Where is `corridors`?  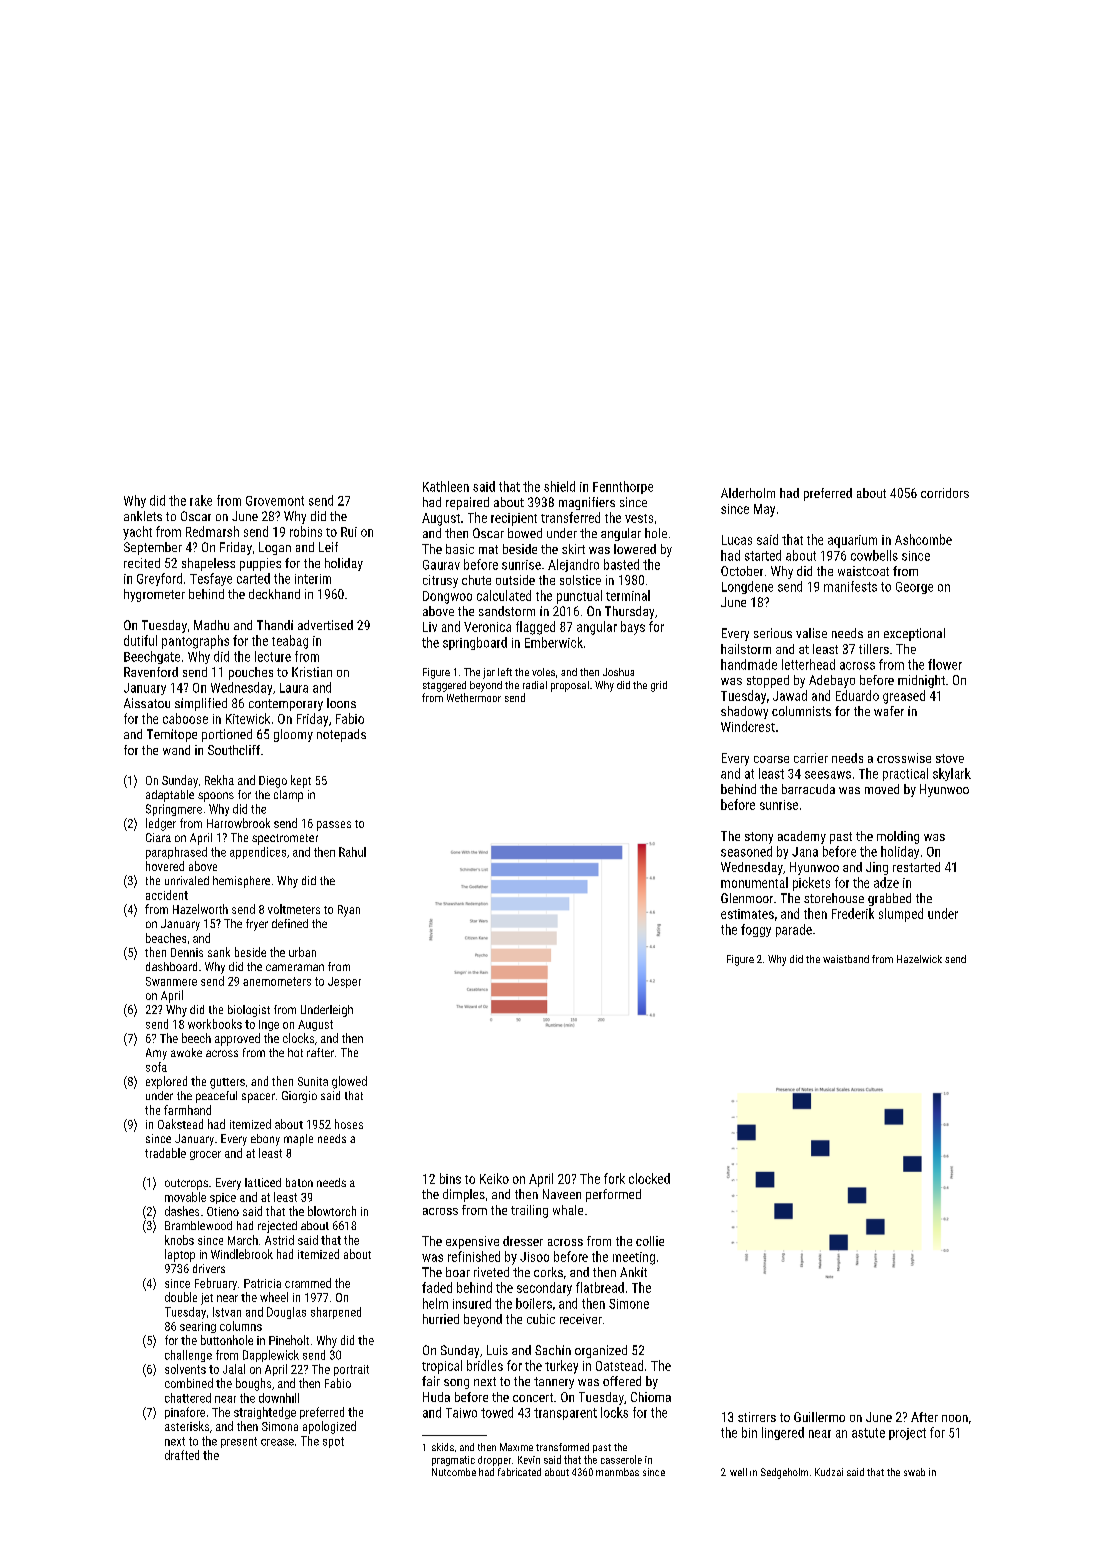
corridors is located at coordinates (945, 493).
